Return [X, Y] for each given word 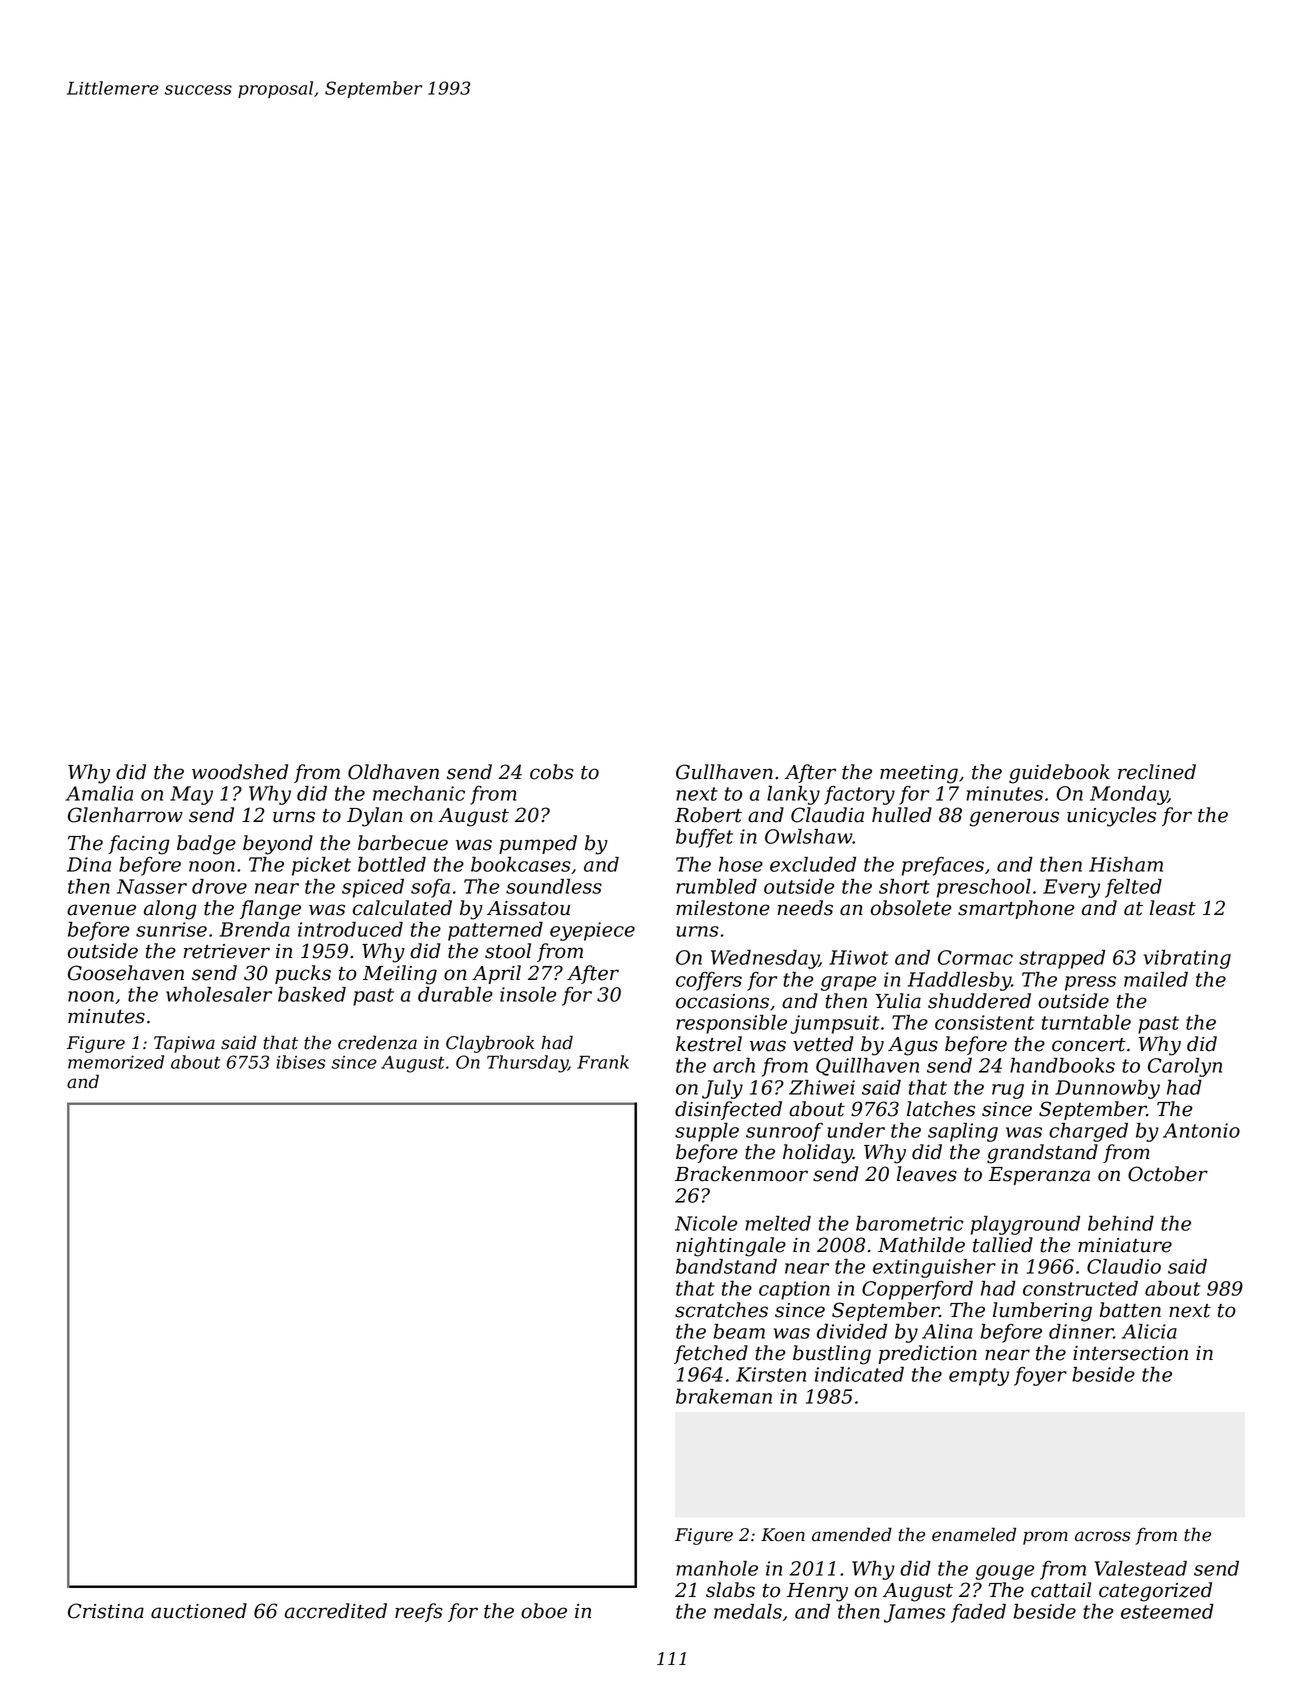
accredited [336, 1611]
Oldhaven [393, 772]
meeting [919, 774]
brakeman [724, 1396]
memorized [116, 1062]
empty [979, 1377]
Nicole [706, 1223]
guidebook [1059, 774]
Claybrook [490, 1044]
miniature [1125, 1245]
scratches [721, 1310]
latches [941, 1109]
